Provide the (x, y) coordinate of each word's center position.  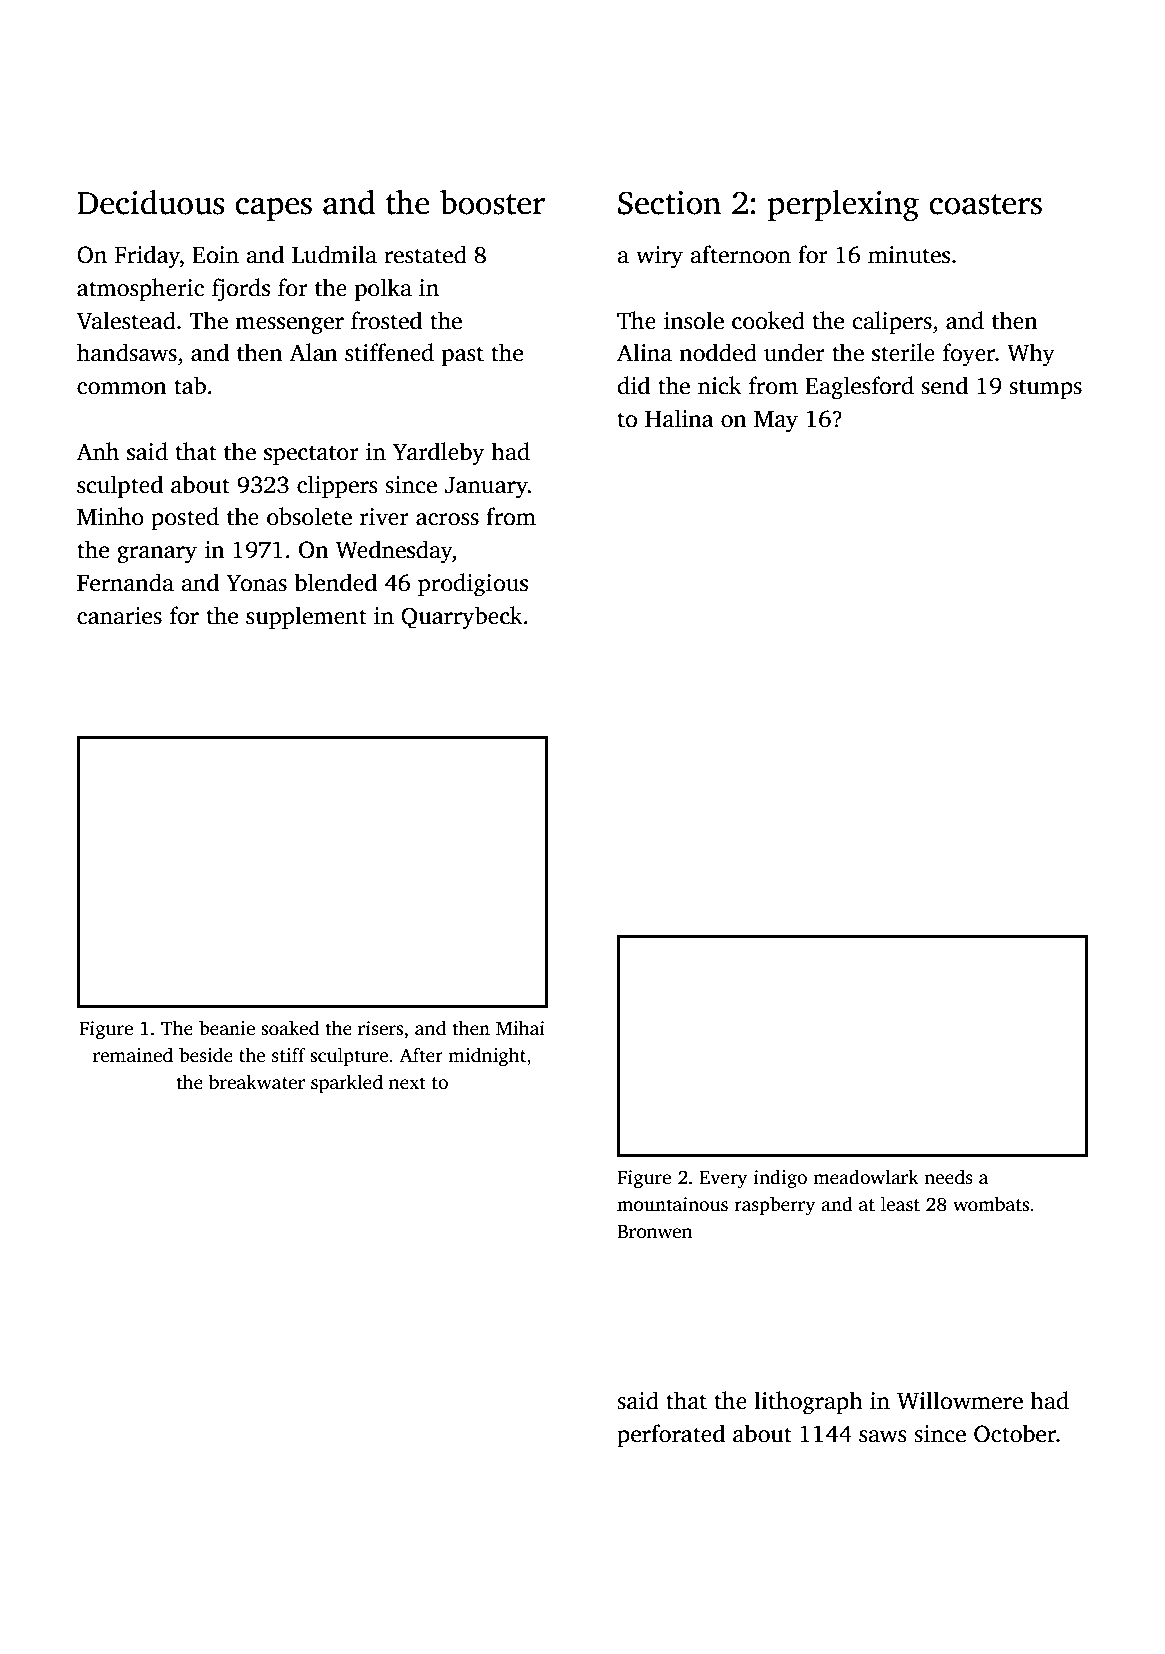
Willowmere (960, 1400)
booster (492, 202)
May (776, 422)
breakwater (257, 1082)
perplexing (843, 206)
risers (380, 1028)
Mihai (520, 1027)
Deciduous (150, 202)
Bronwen (655, 1232)
